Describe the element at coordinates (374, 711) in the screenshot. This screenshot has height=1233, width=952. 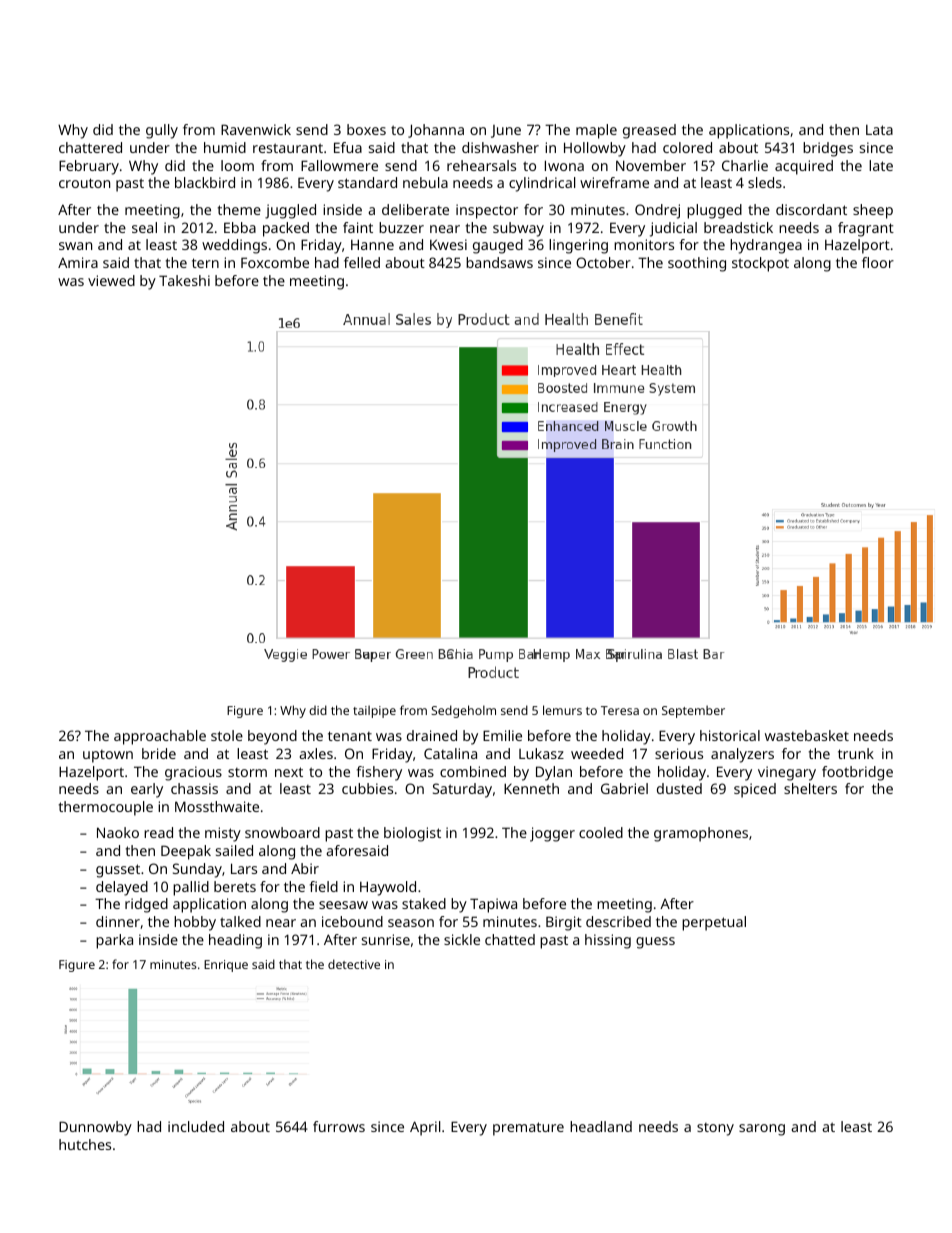
I see `tailpipe` at that location.
